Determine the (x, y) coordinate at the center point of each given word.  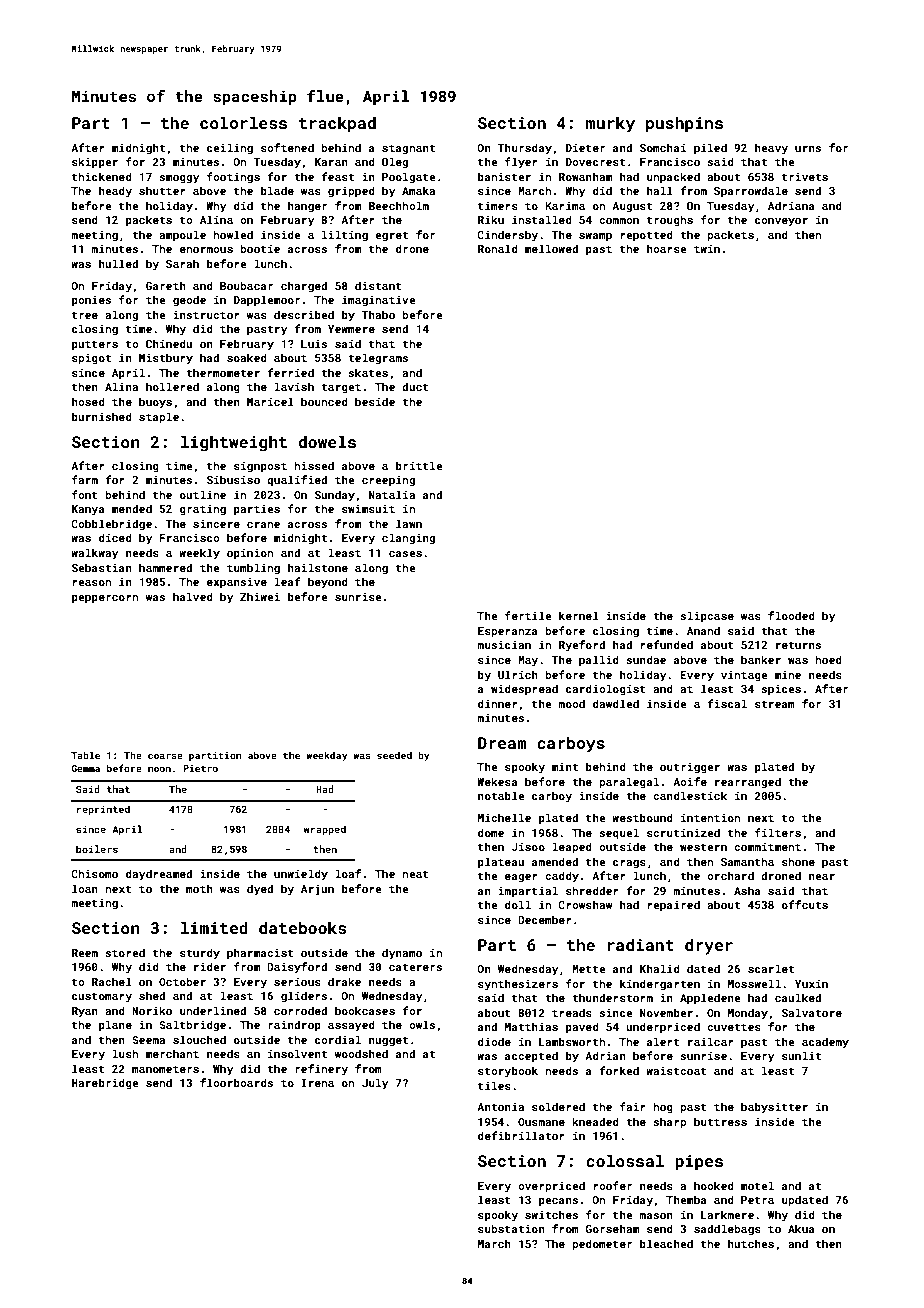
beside (375, 401)
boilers (97, 849)
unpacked (673, 178)
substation (511, 1228)
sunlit (801, 1055)
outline (203, 494)
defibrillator (521, 1135)
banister (504, 176)
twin (707, 249)
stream (775, 704)
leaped (572, 848)
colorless (243, 122)
